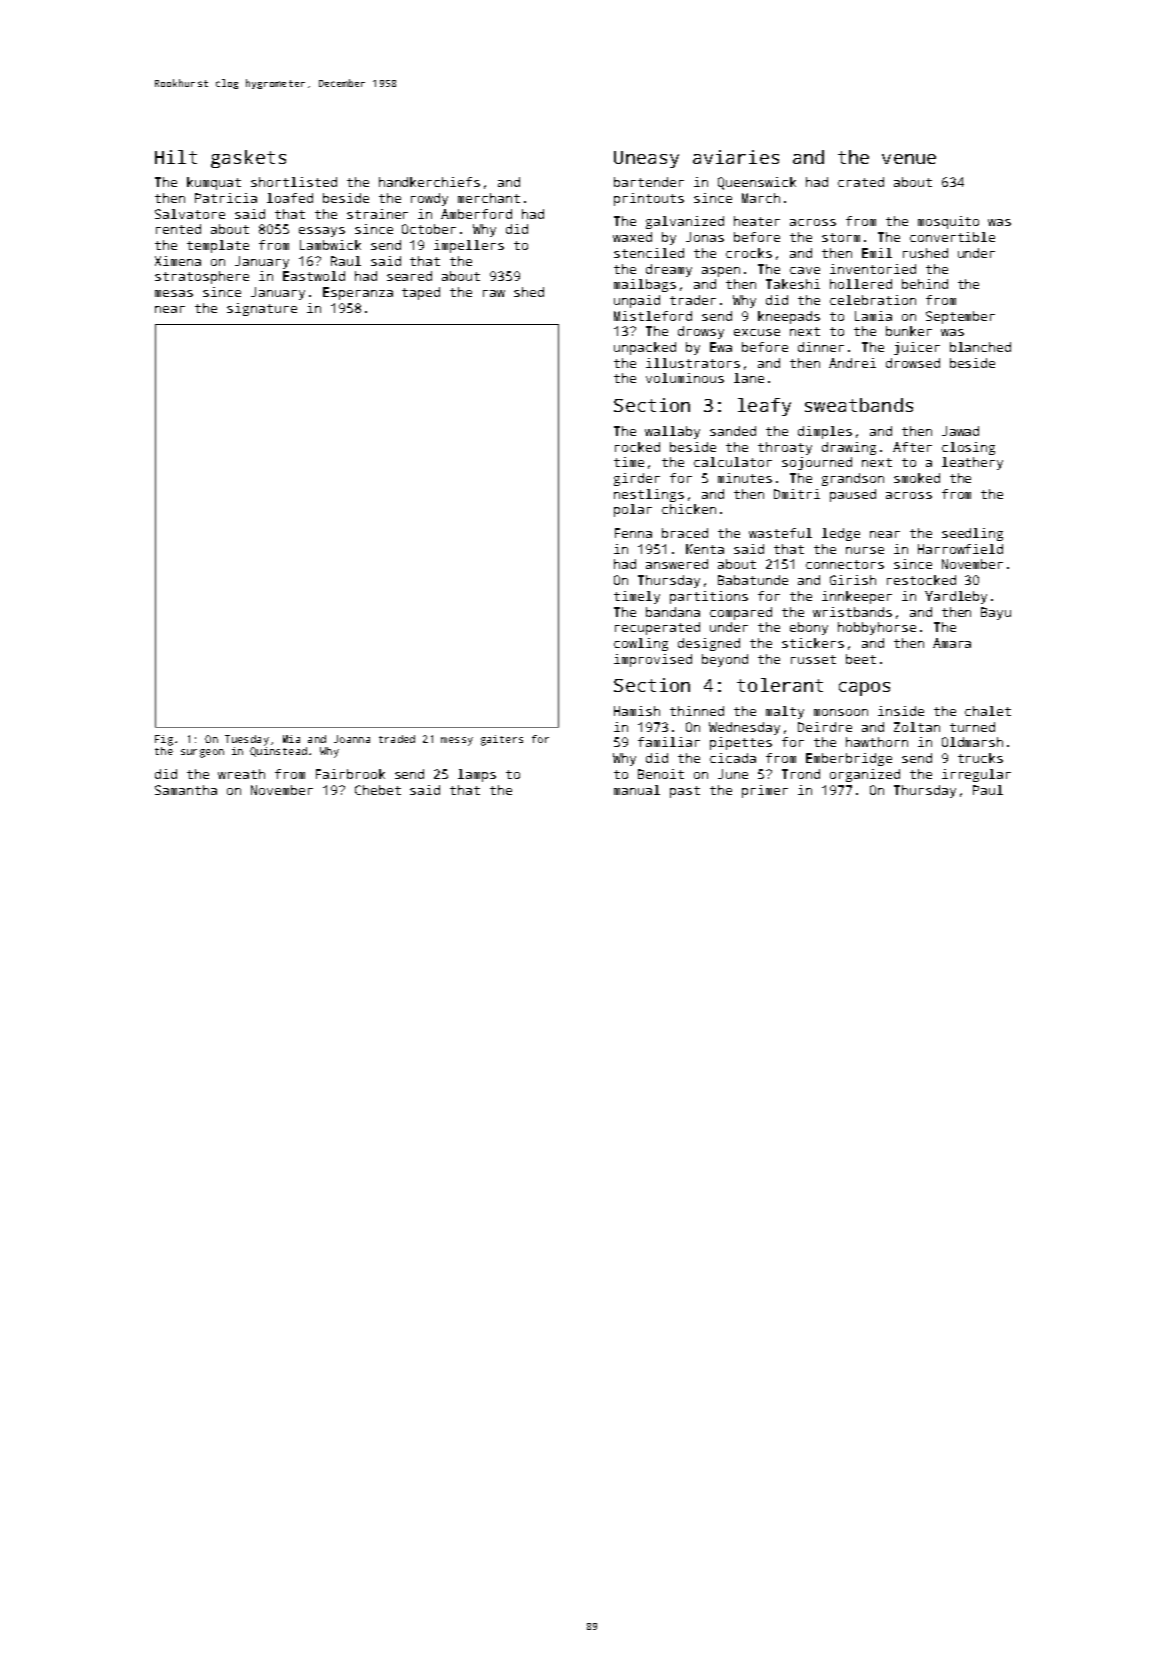  Describe the element at coordinates (925, 284) in the image. I see `behind` at that location.
